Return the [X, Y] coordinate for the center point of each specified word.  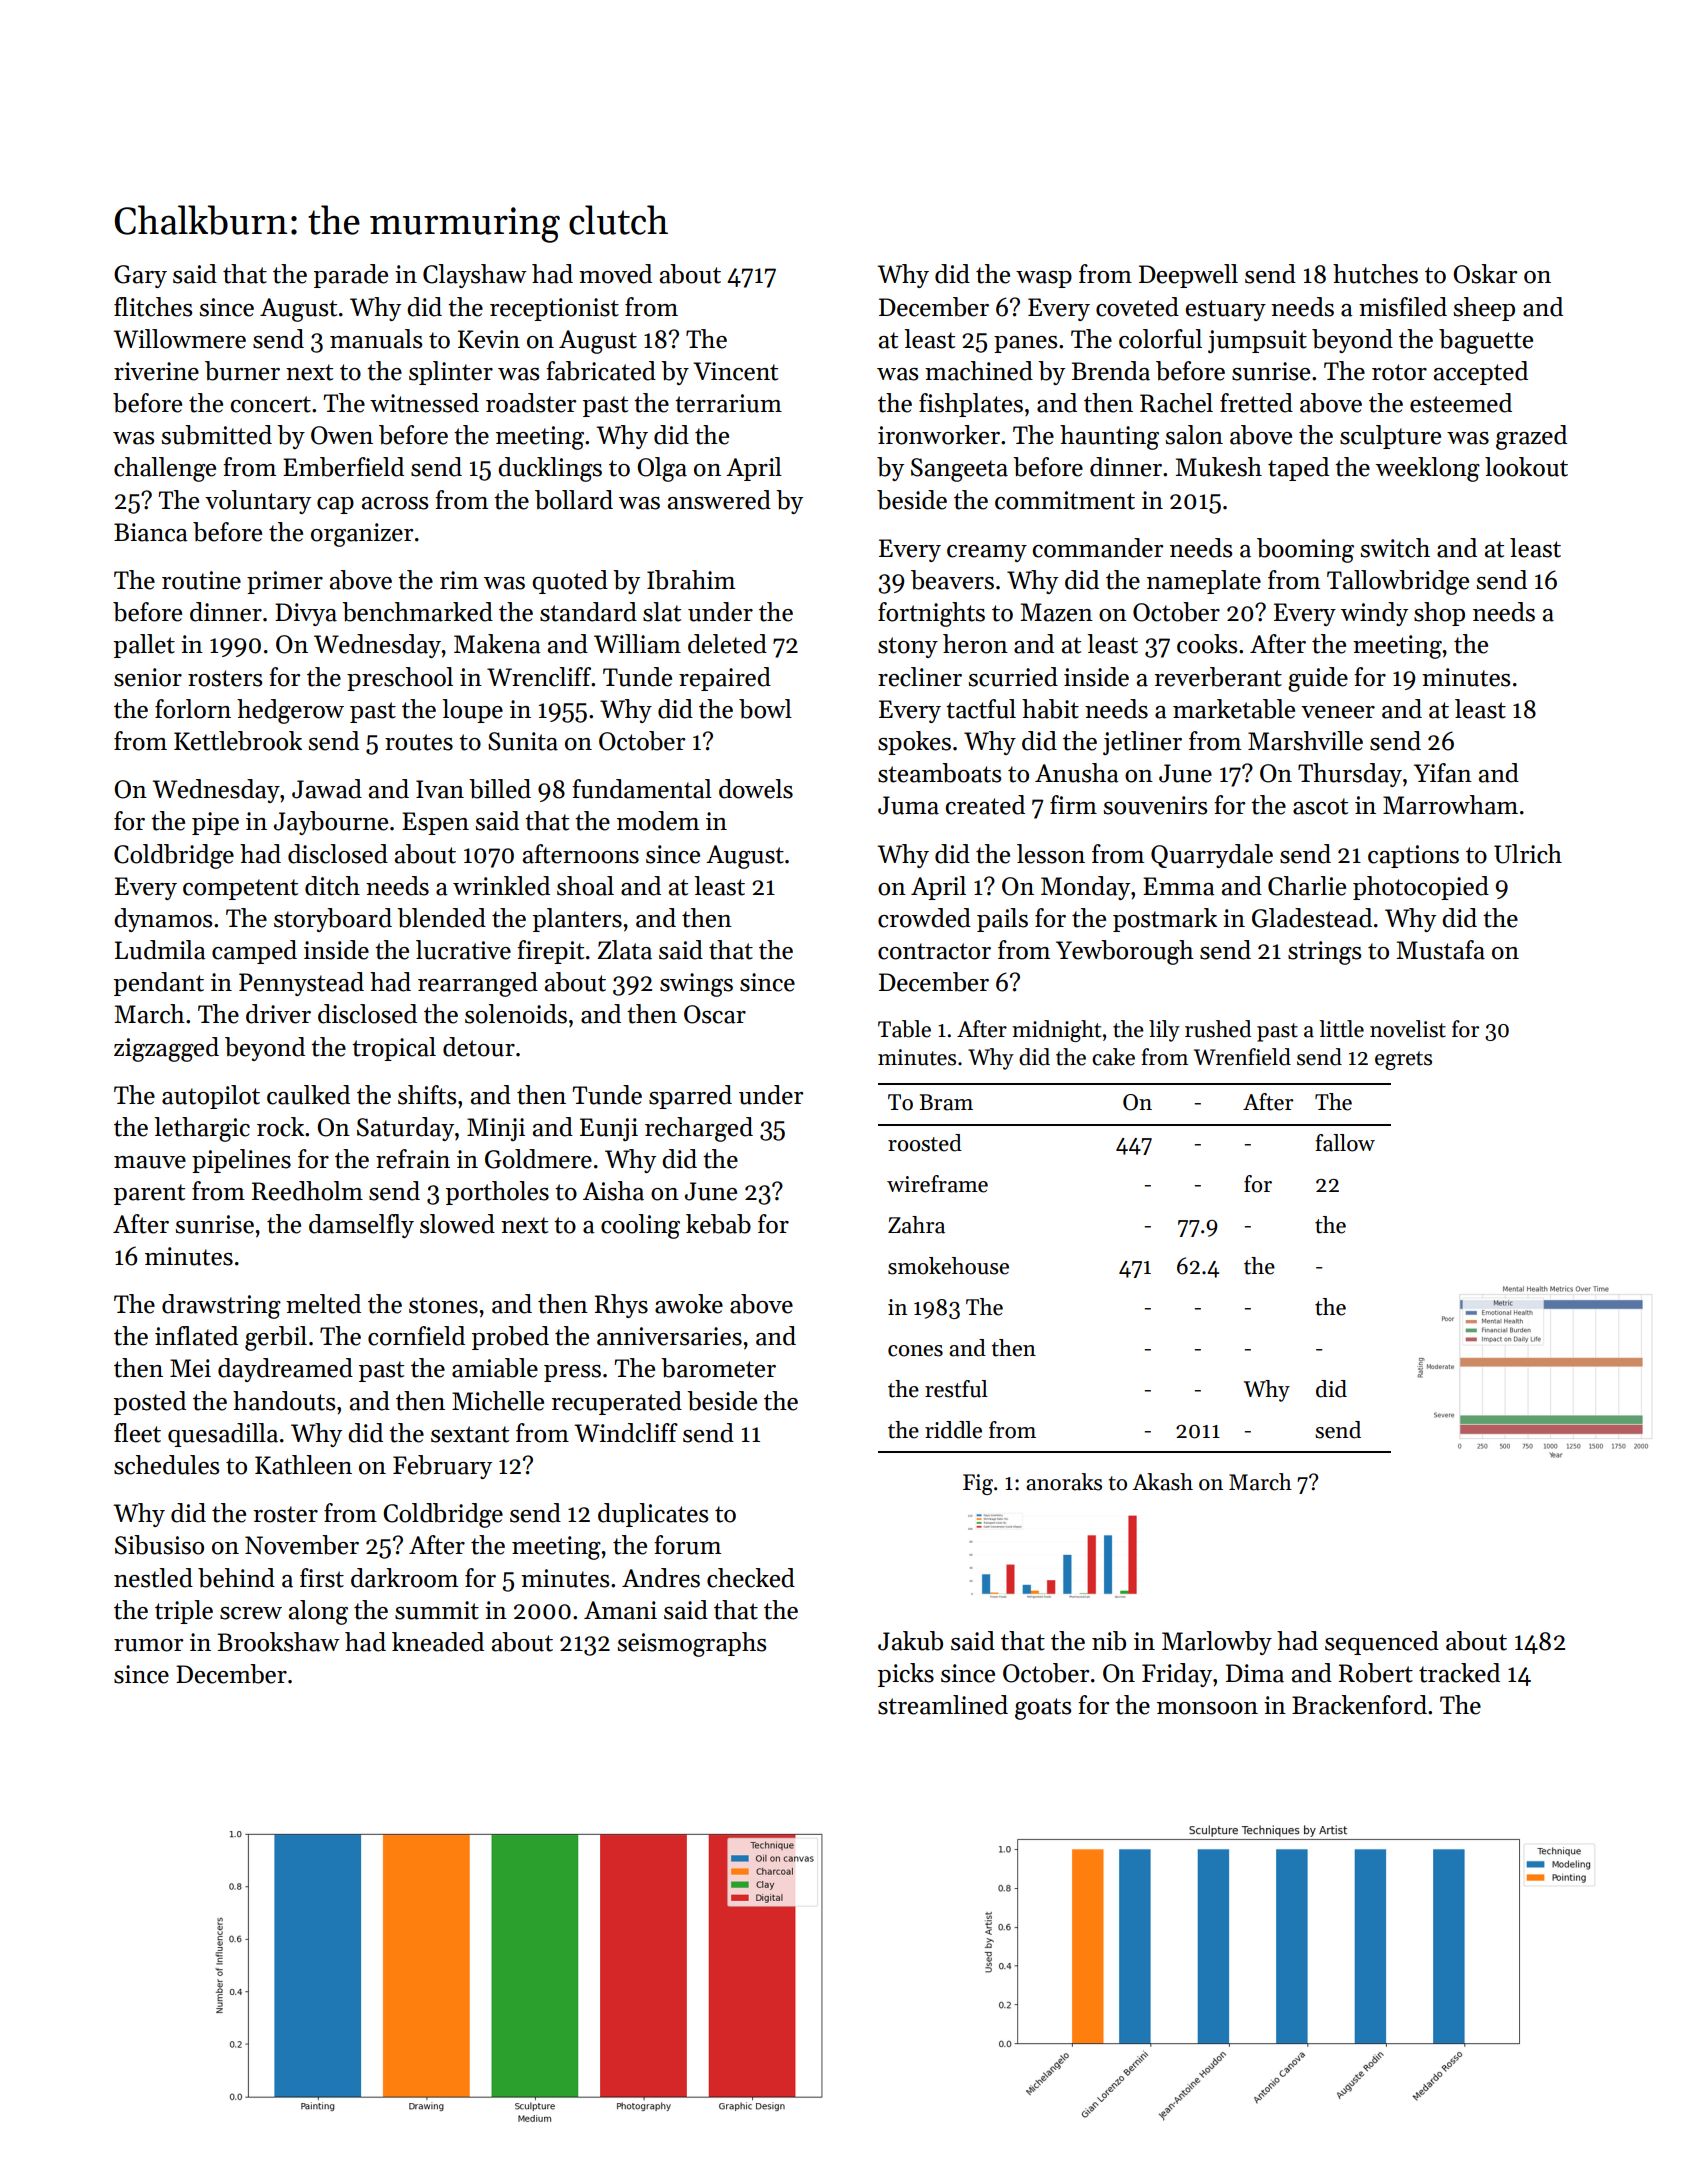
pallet [144, 646]
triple [184, 1612]
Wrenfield [1242, 1057]
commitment [1065, 500]
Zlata [624, 950]
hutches [1375, 274]
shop [1439, 614]
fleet [137, 1433]
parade [351, 276]
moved [615, 274]
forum [687, 1545]
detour [479, 1047]
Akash [1162, 1482]
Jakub [910, 1641]
